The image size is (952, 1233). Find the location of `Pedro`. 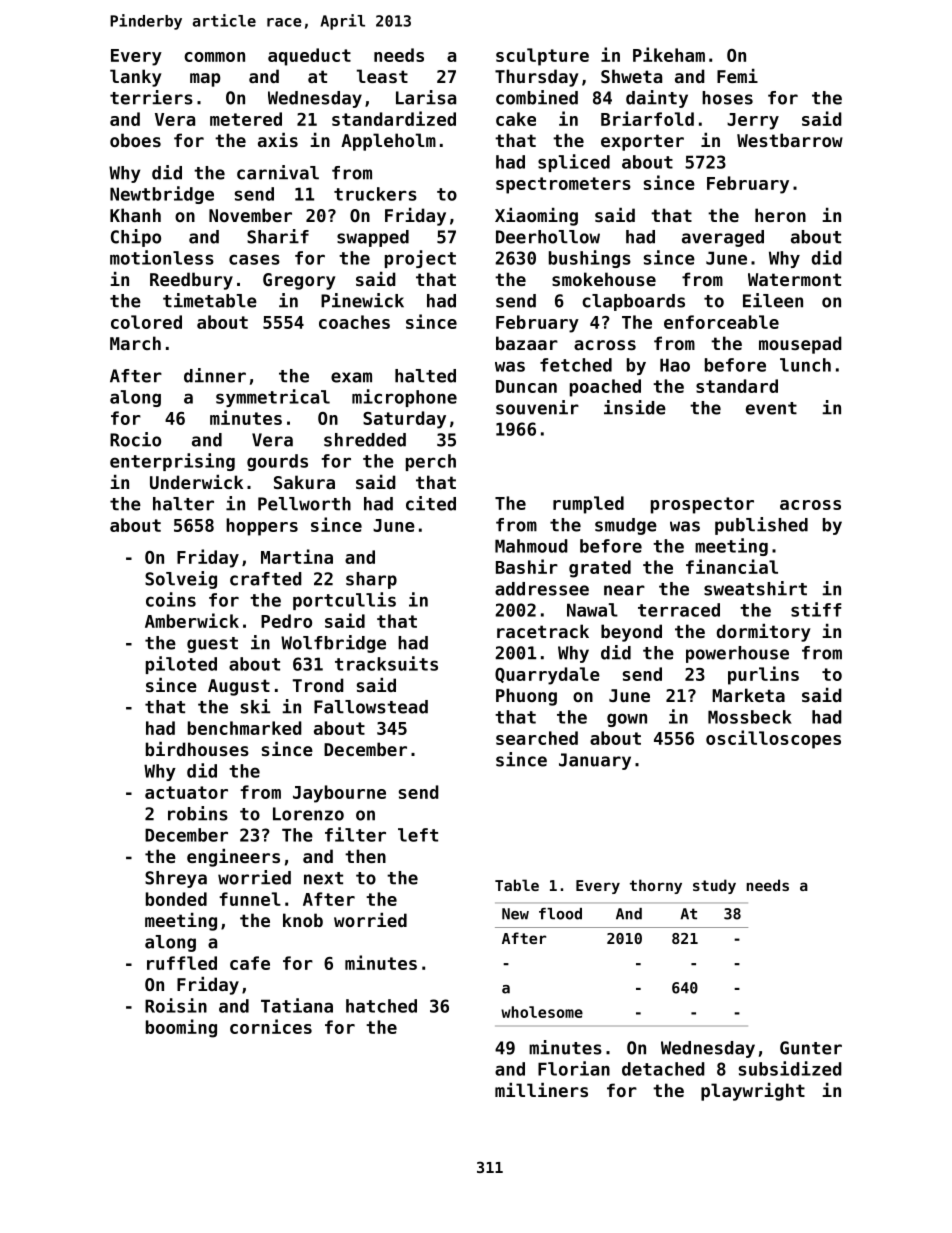

Pedro is located at coordinates (286, 621).
